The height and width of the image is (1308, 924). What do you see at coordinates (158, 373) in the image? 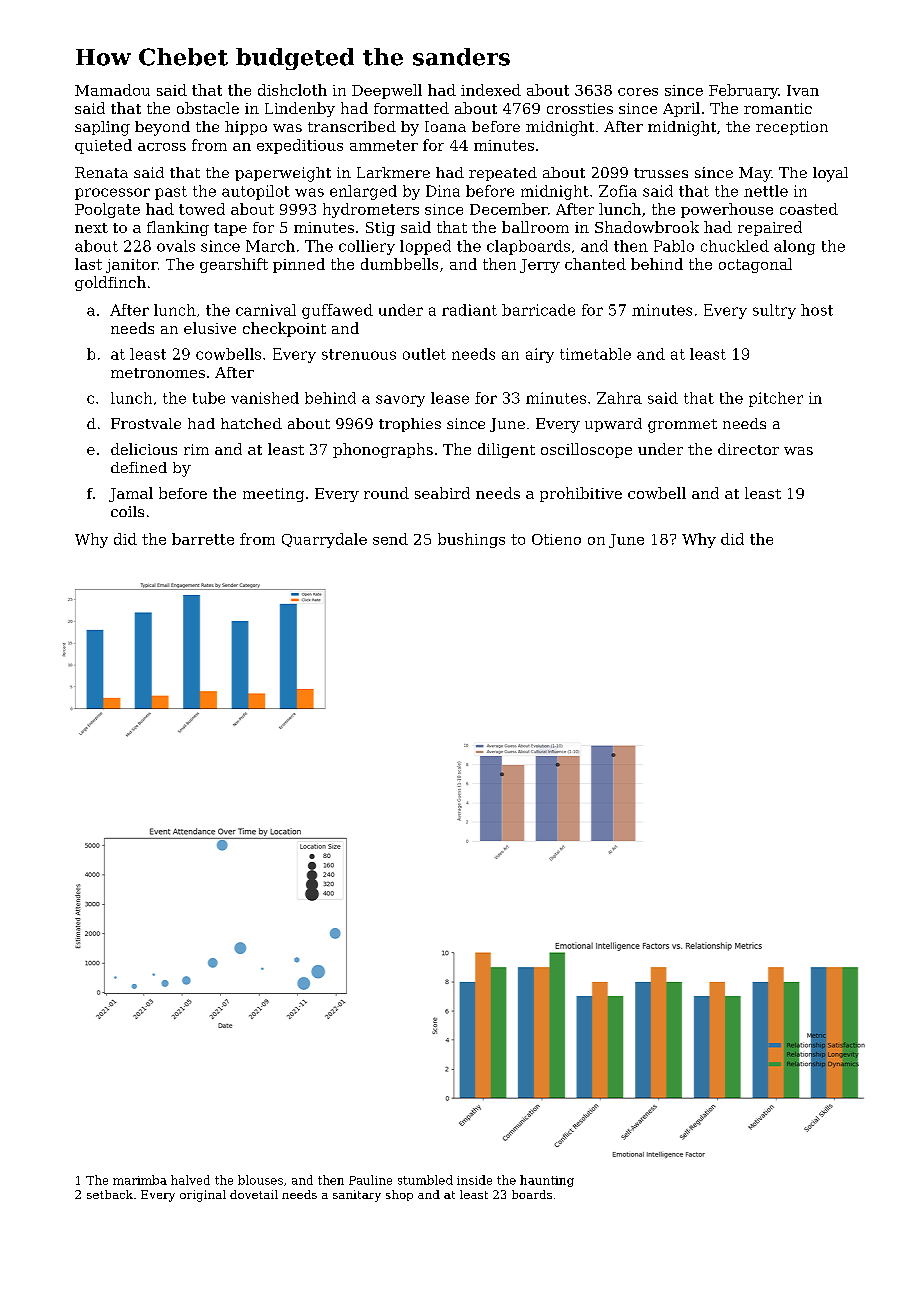
I see `metronomes` at bounding box center [158, 373].
